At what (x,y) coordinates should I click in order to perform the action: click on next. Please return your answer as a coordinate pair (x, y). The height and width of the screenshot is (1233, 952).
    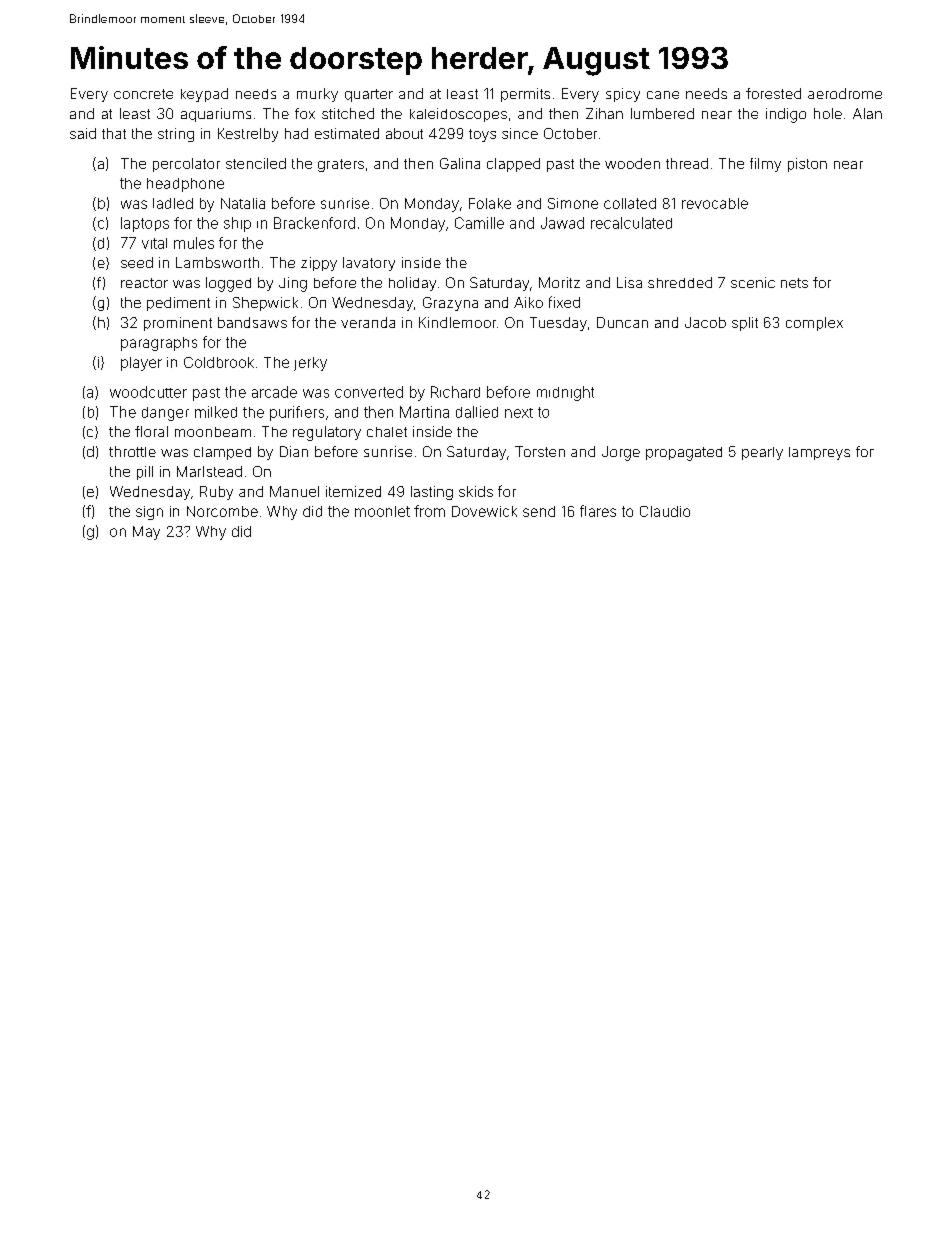
    Looking at the image, I should click on (519, 413).
